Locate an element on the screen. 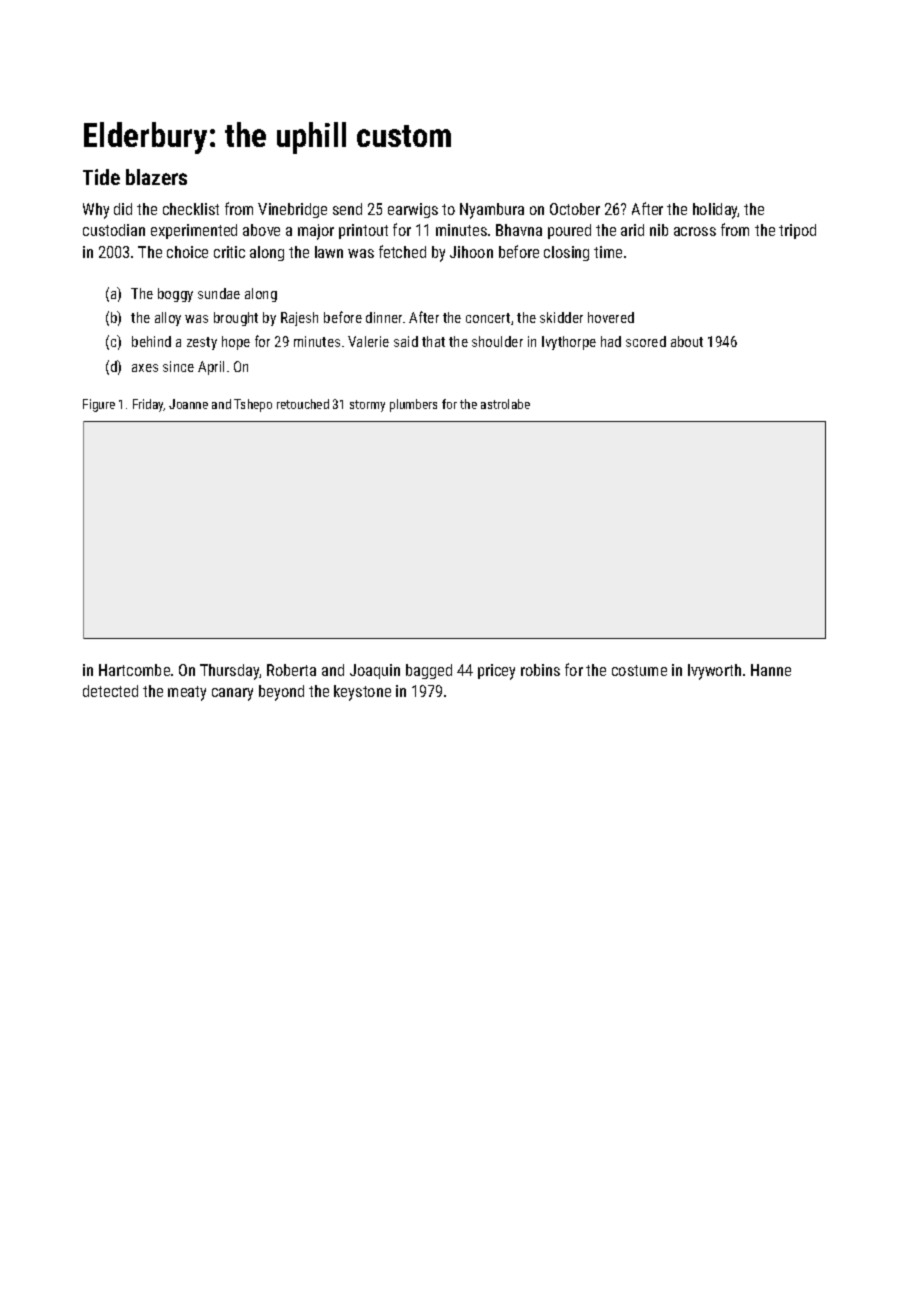  dinner is located at coordinates (384, 317).
